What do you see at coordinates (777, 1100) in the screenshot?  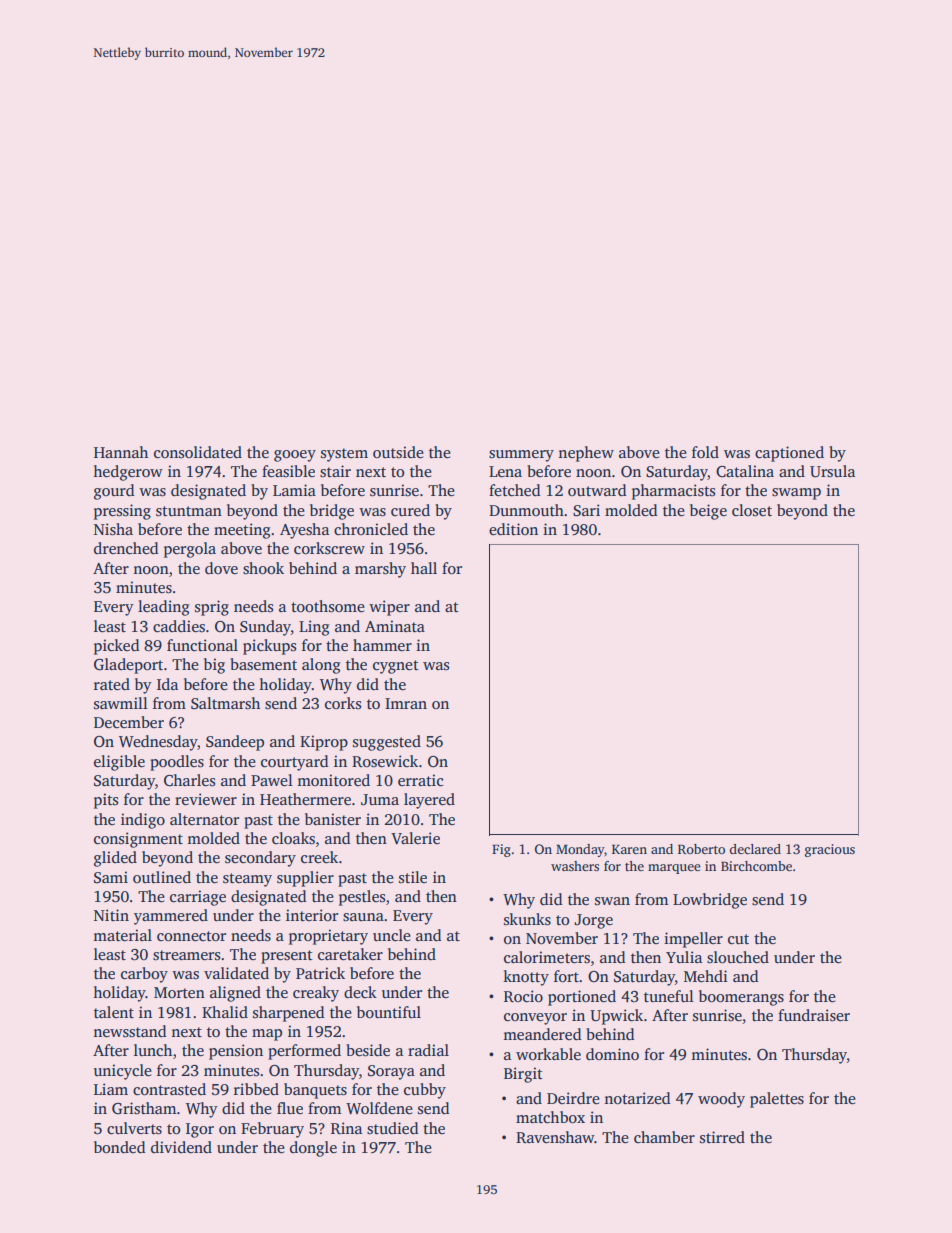 I see `palettes` at bounding box center [777, 1100].
